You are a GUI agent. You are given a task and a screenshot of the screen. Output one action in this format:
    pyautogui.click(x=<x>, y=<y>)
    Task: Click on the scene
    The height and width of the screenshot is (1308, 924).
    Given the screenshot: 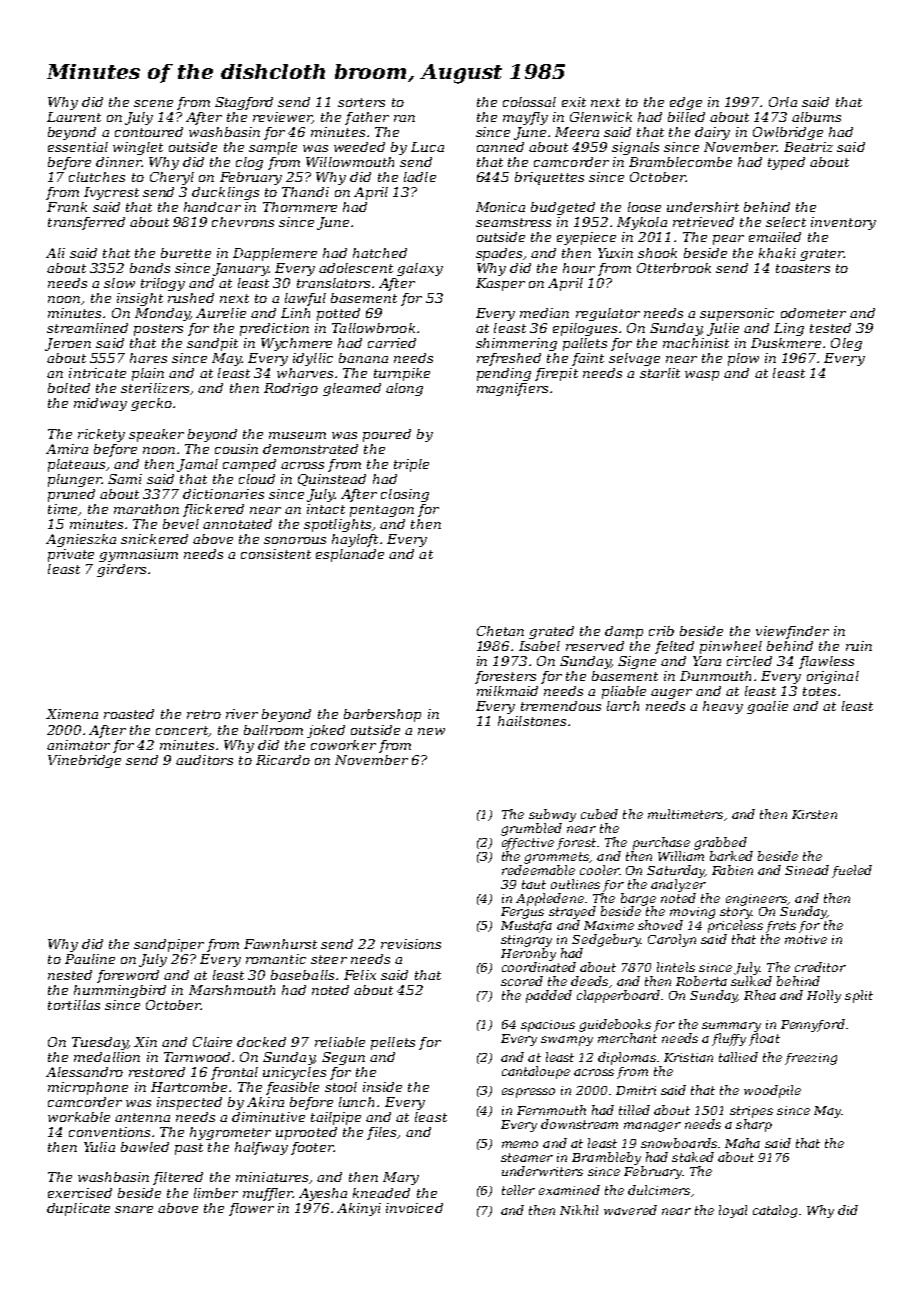 What is the action you would take?
    pyautogui.click(x=153, y=103)
